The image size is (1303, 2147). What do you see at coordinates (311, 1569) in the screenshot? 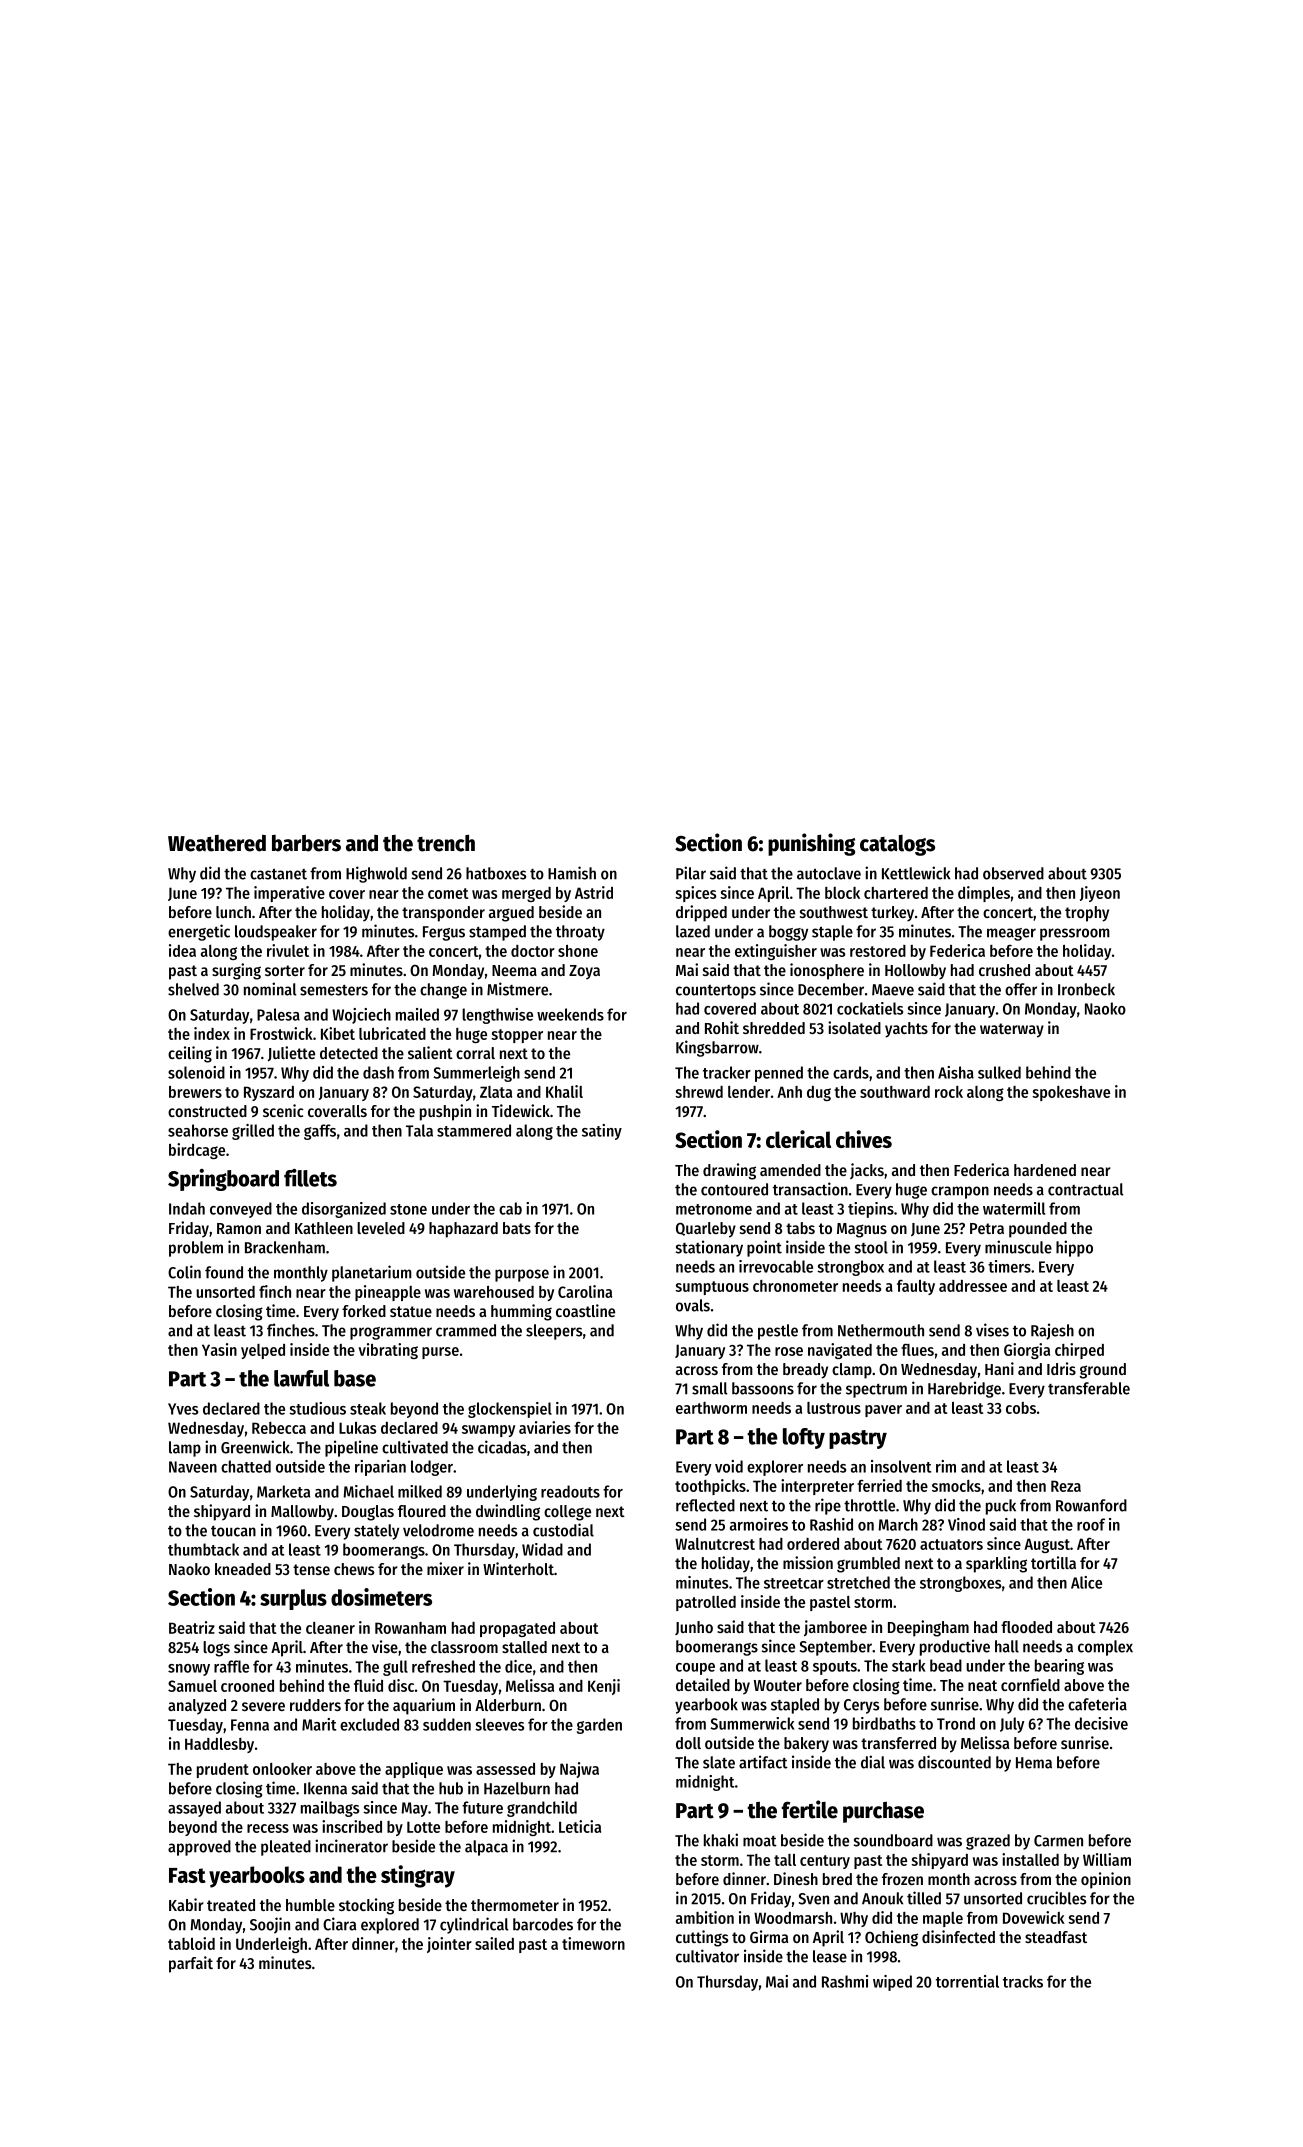
I see `tense` at bounding box center [311, 1569].
